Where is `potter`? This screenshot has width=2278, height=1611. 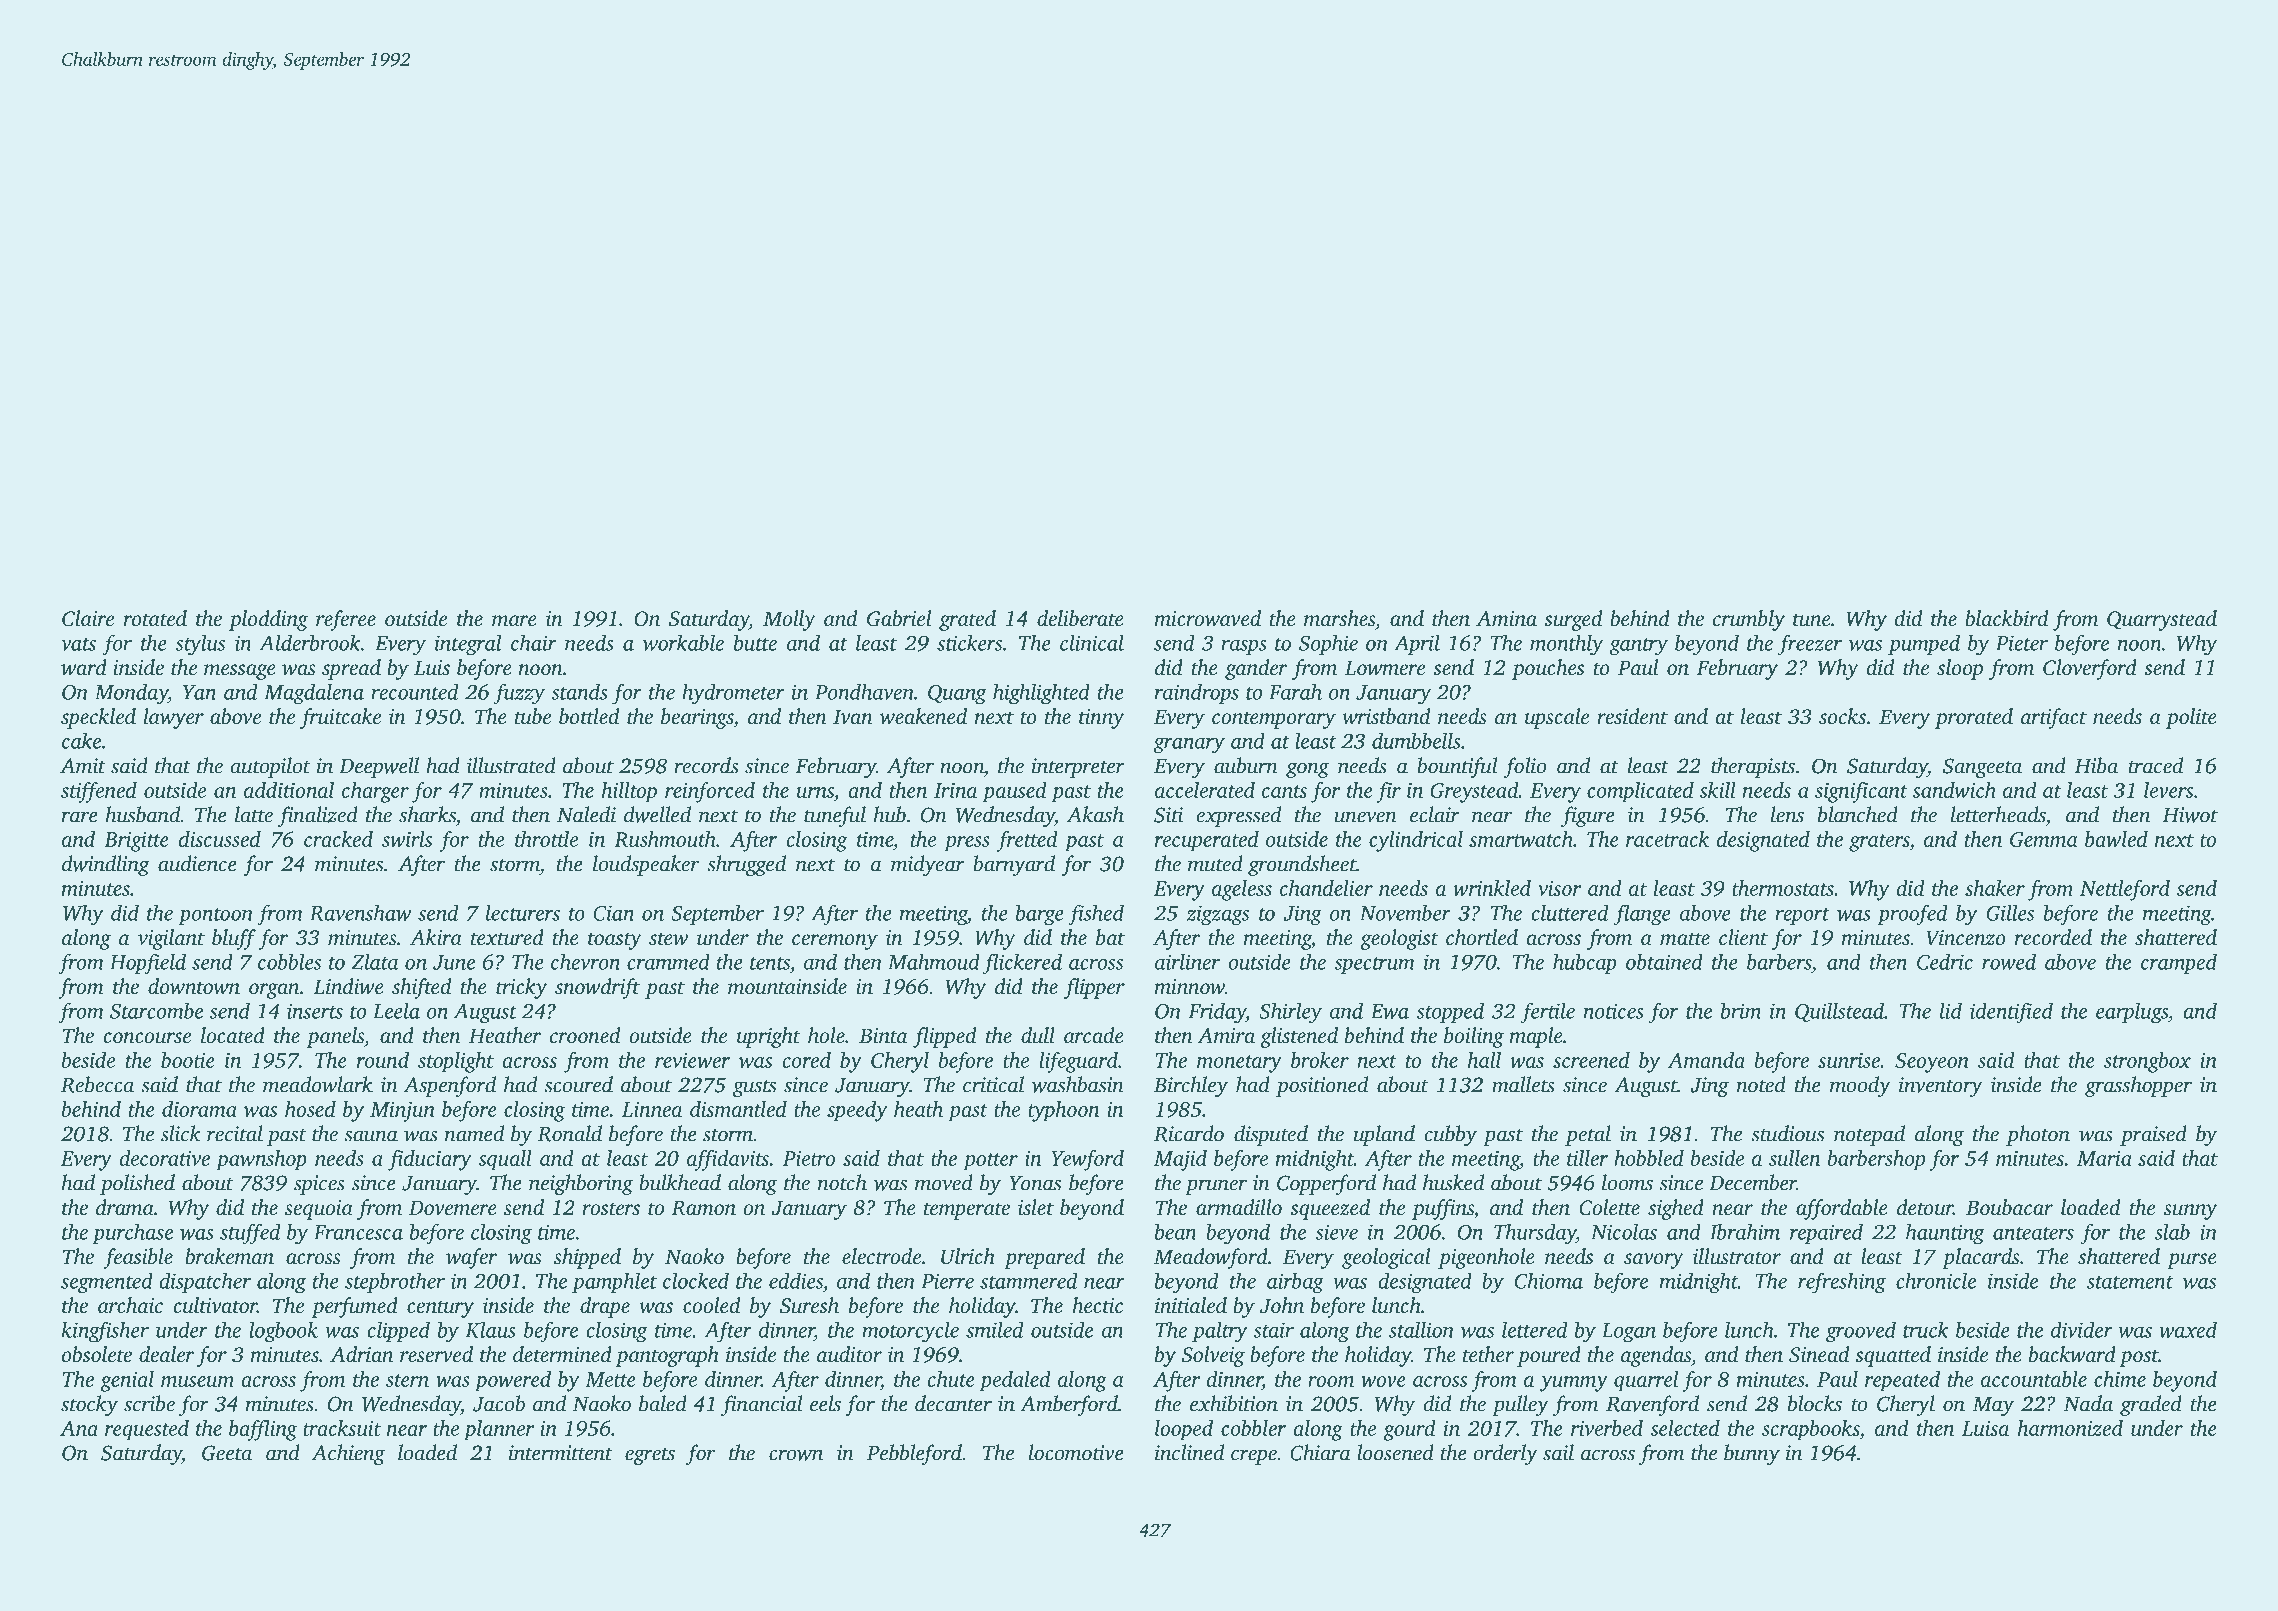
potter is located at coordinates (990, 1162).
